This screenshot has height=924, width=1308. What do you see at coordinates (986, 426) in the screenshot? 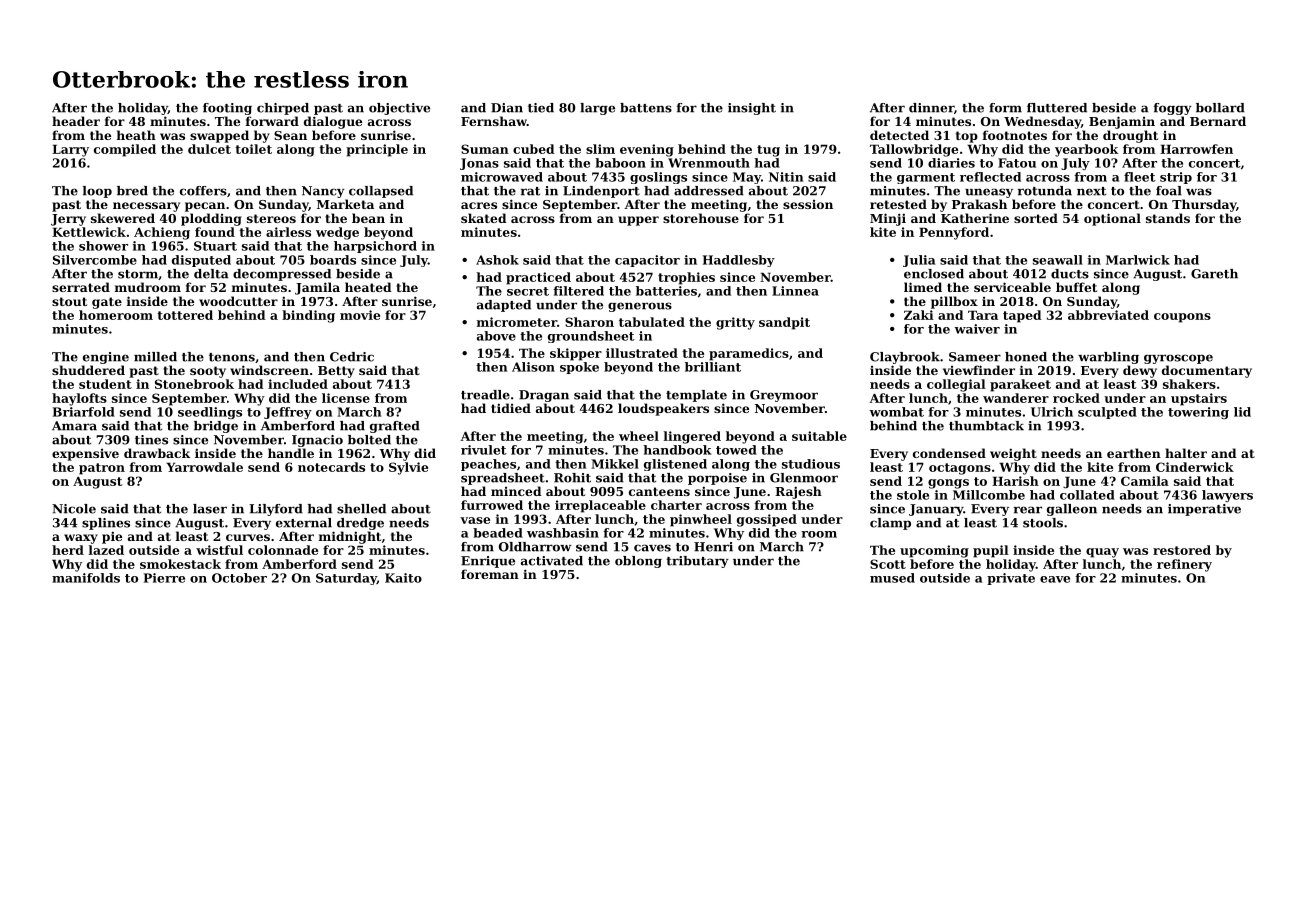
I see `thumbtack` at bounding box center [986, 426].
